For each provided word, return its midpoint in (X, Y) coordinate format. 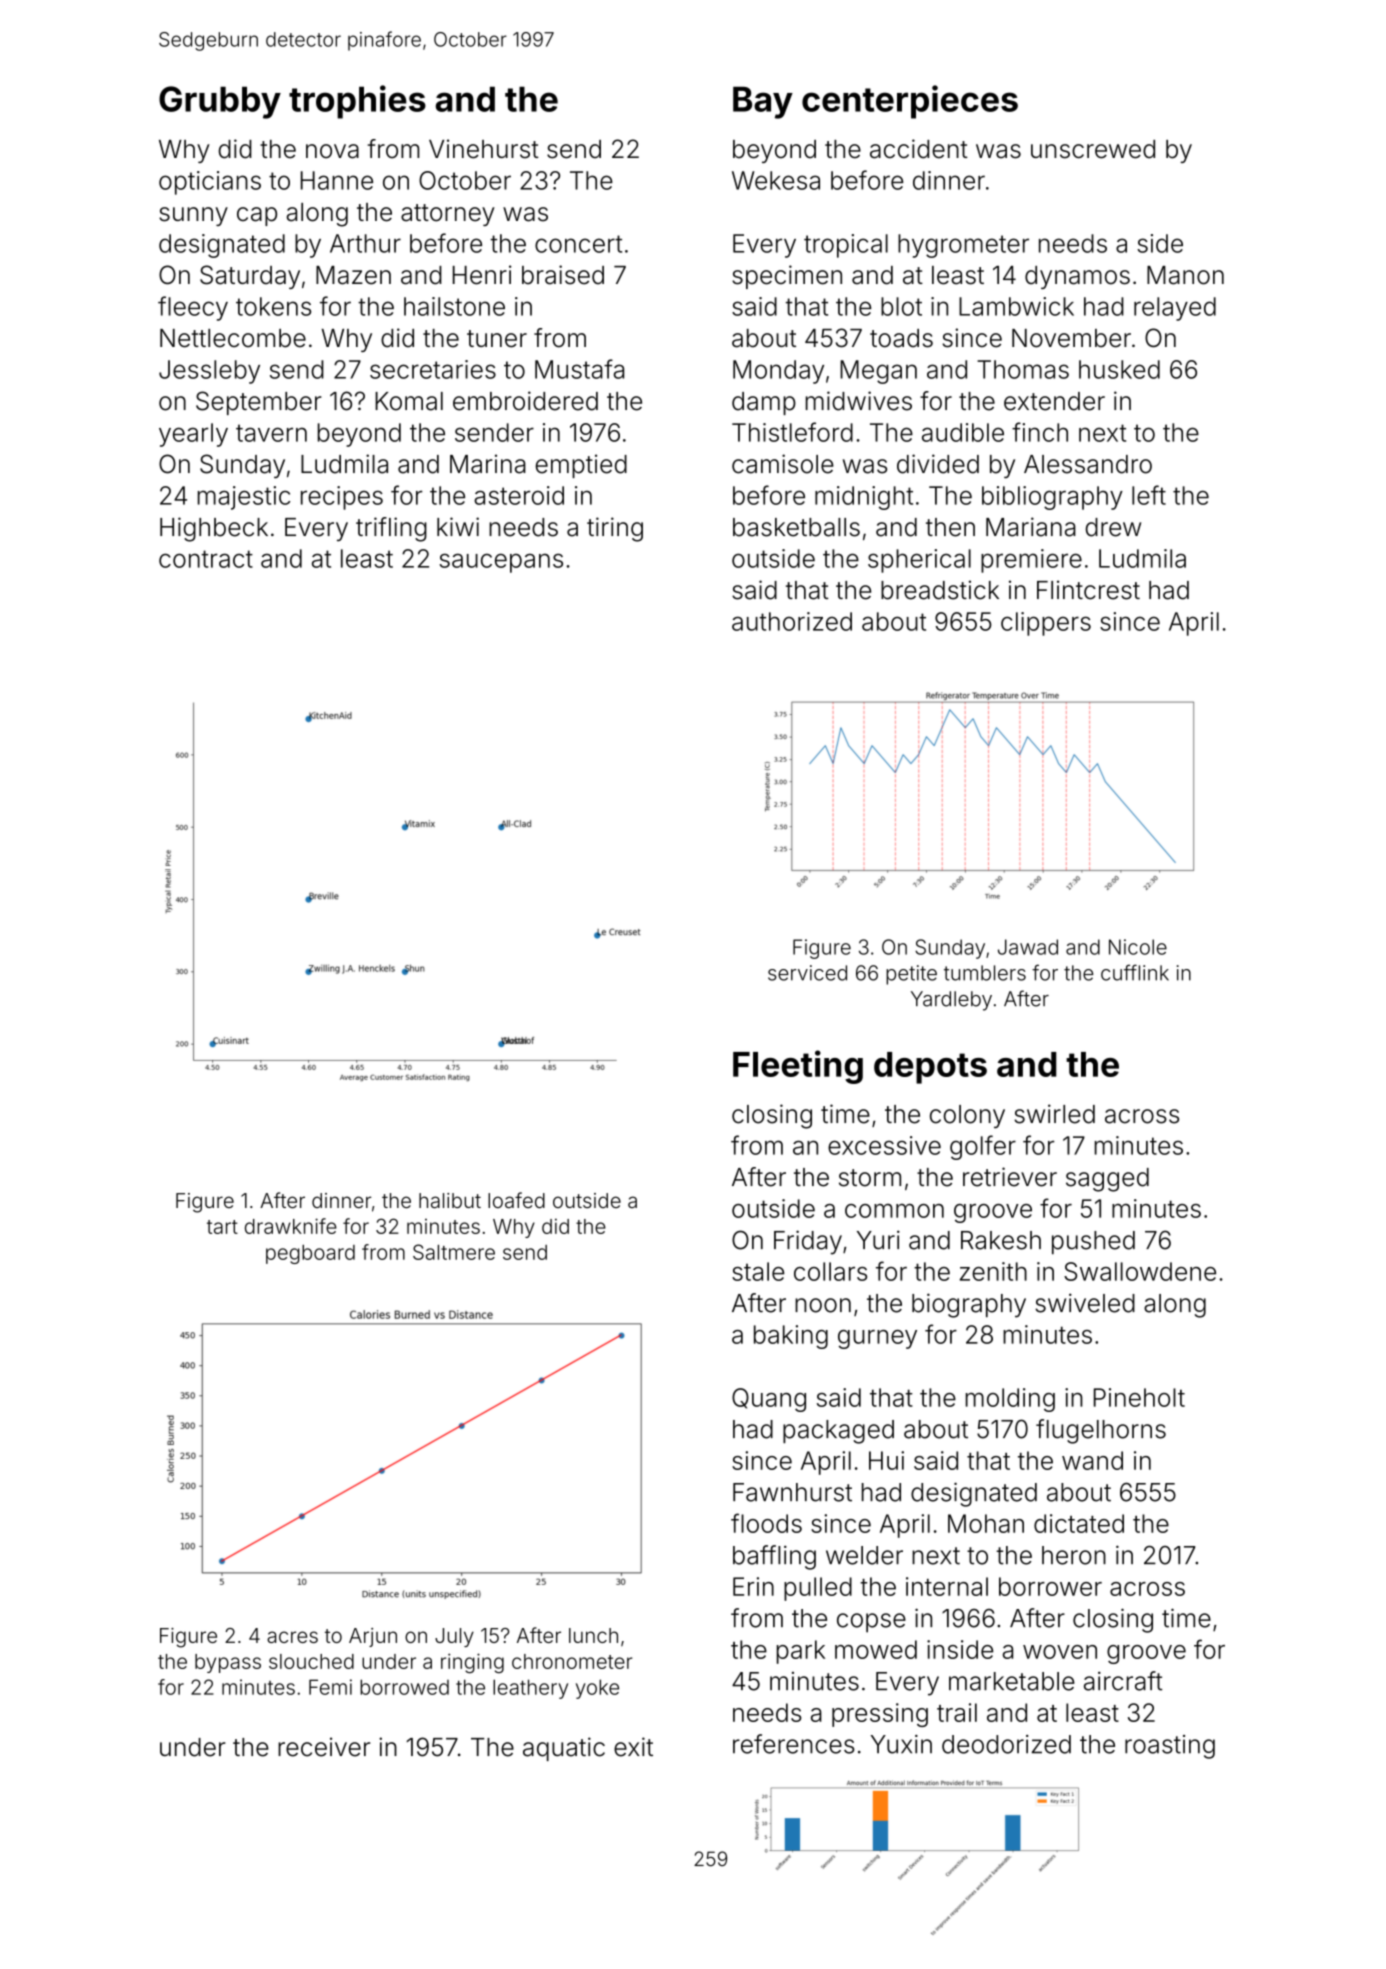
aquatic (564, 1749)
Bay (763, 103)
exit (633, 1747)
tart (222, 1227)
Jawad (1028, 947)
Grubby (220, 102)
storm (870, 1178)
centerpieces (910, 102)
